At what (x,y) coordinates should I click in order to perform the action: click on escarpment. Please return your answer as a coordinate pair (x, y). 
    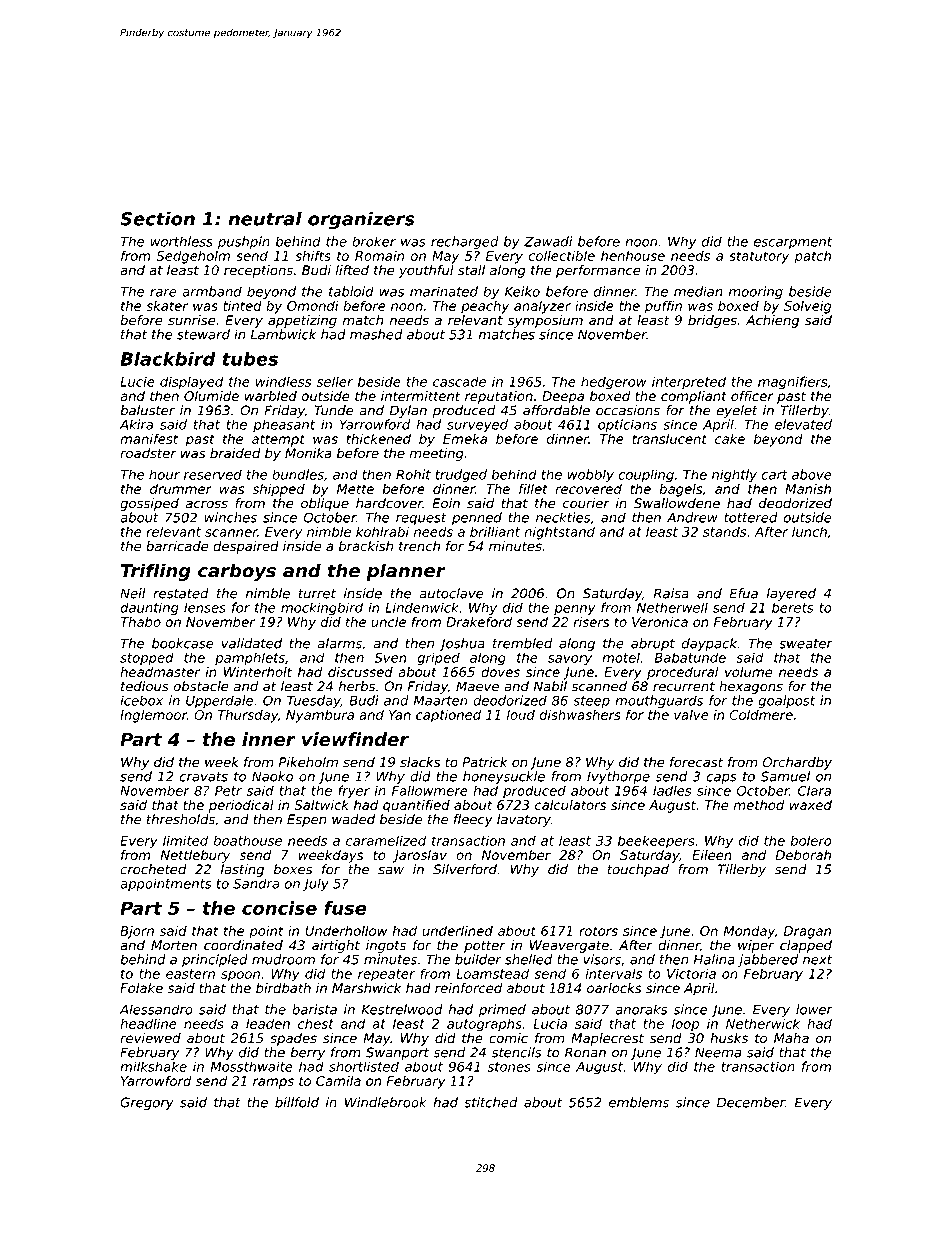
    Looking at the image, I should click on (793, 243).
